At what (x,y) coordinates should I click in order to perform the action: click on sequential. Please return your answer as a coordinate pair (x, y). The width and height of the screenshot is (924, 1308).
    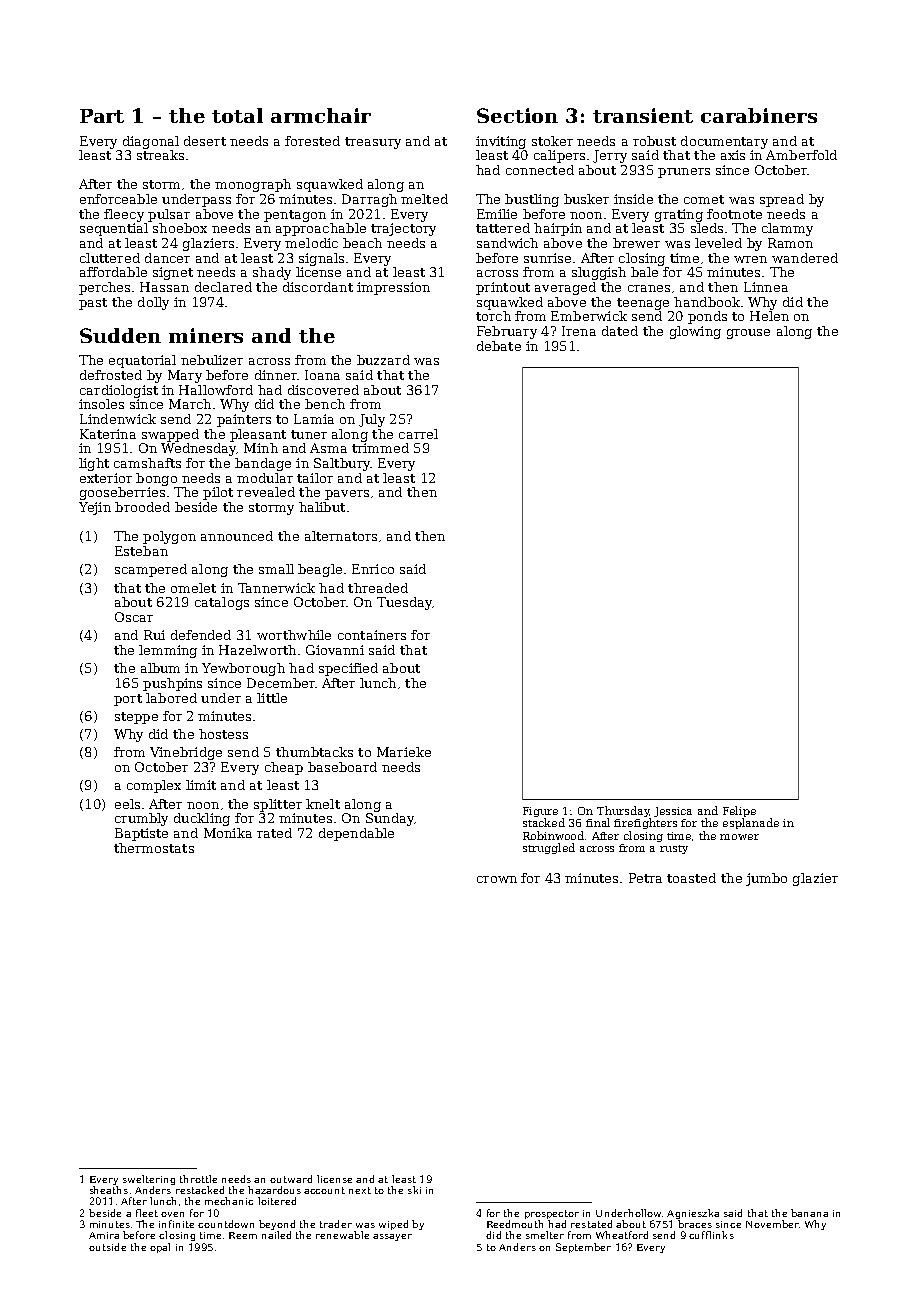
    Looking at the image, I should click on (114, 229).
